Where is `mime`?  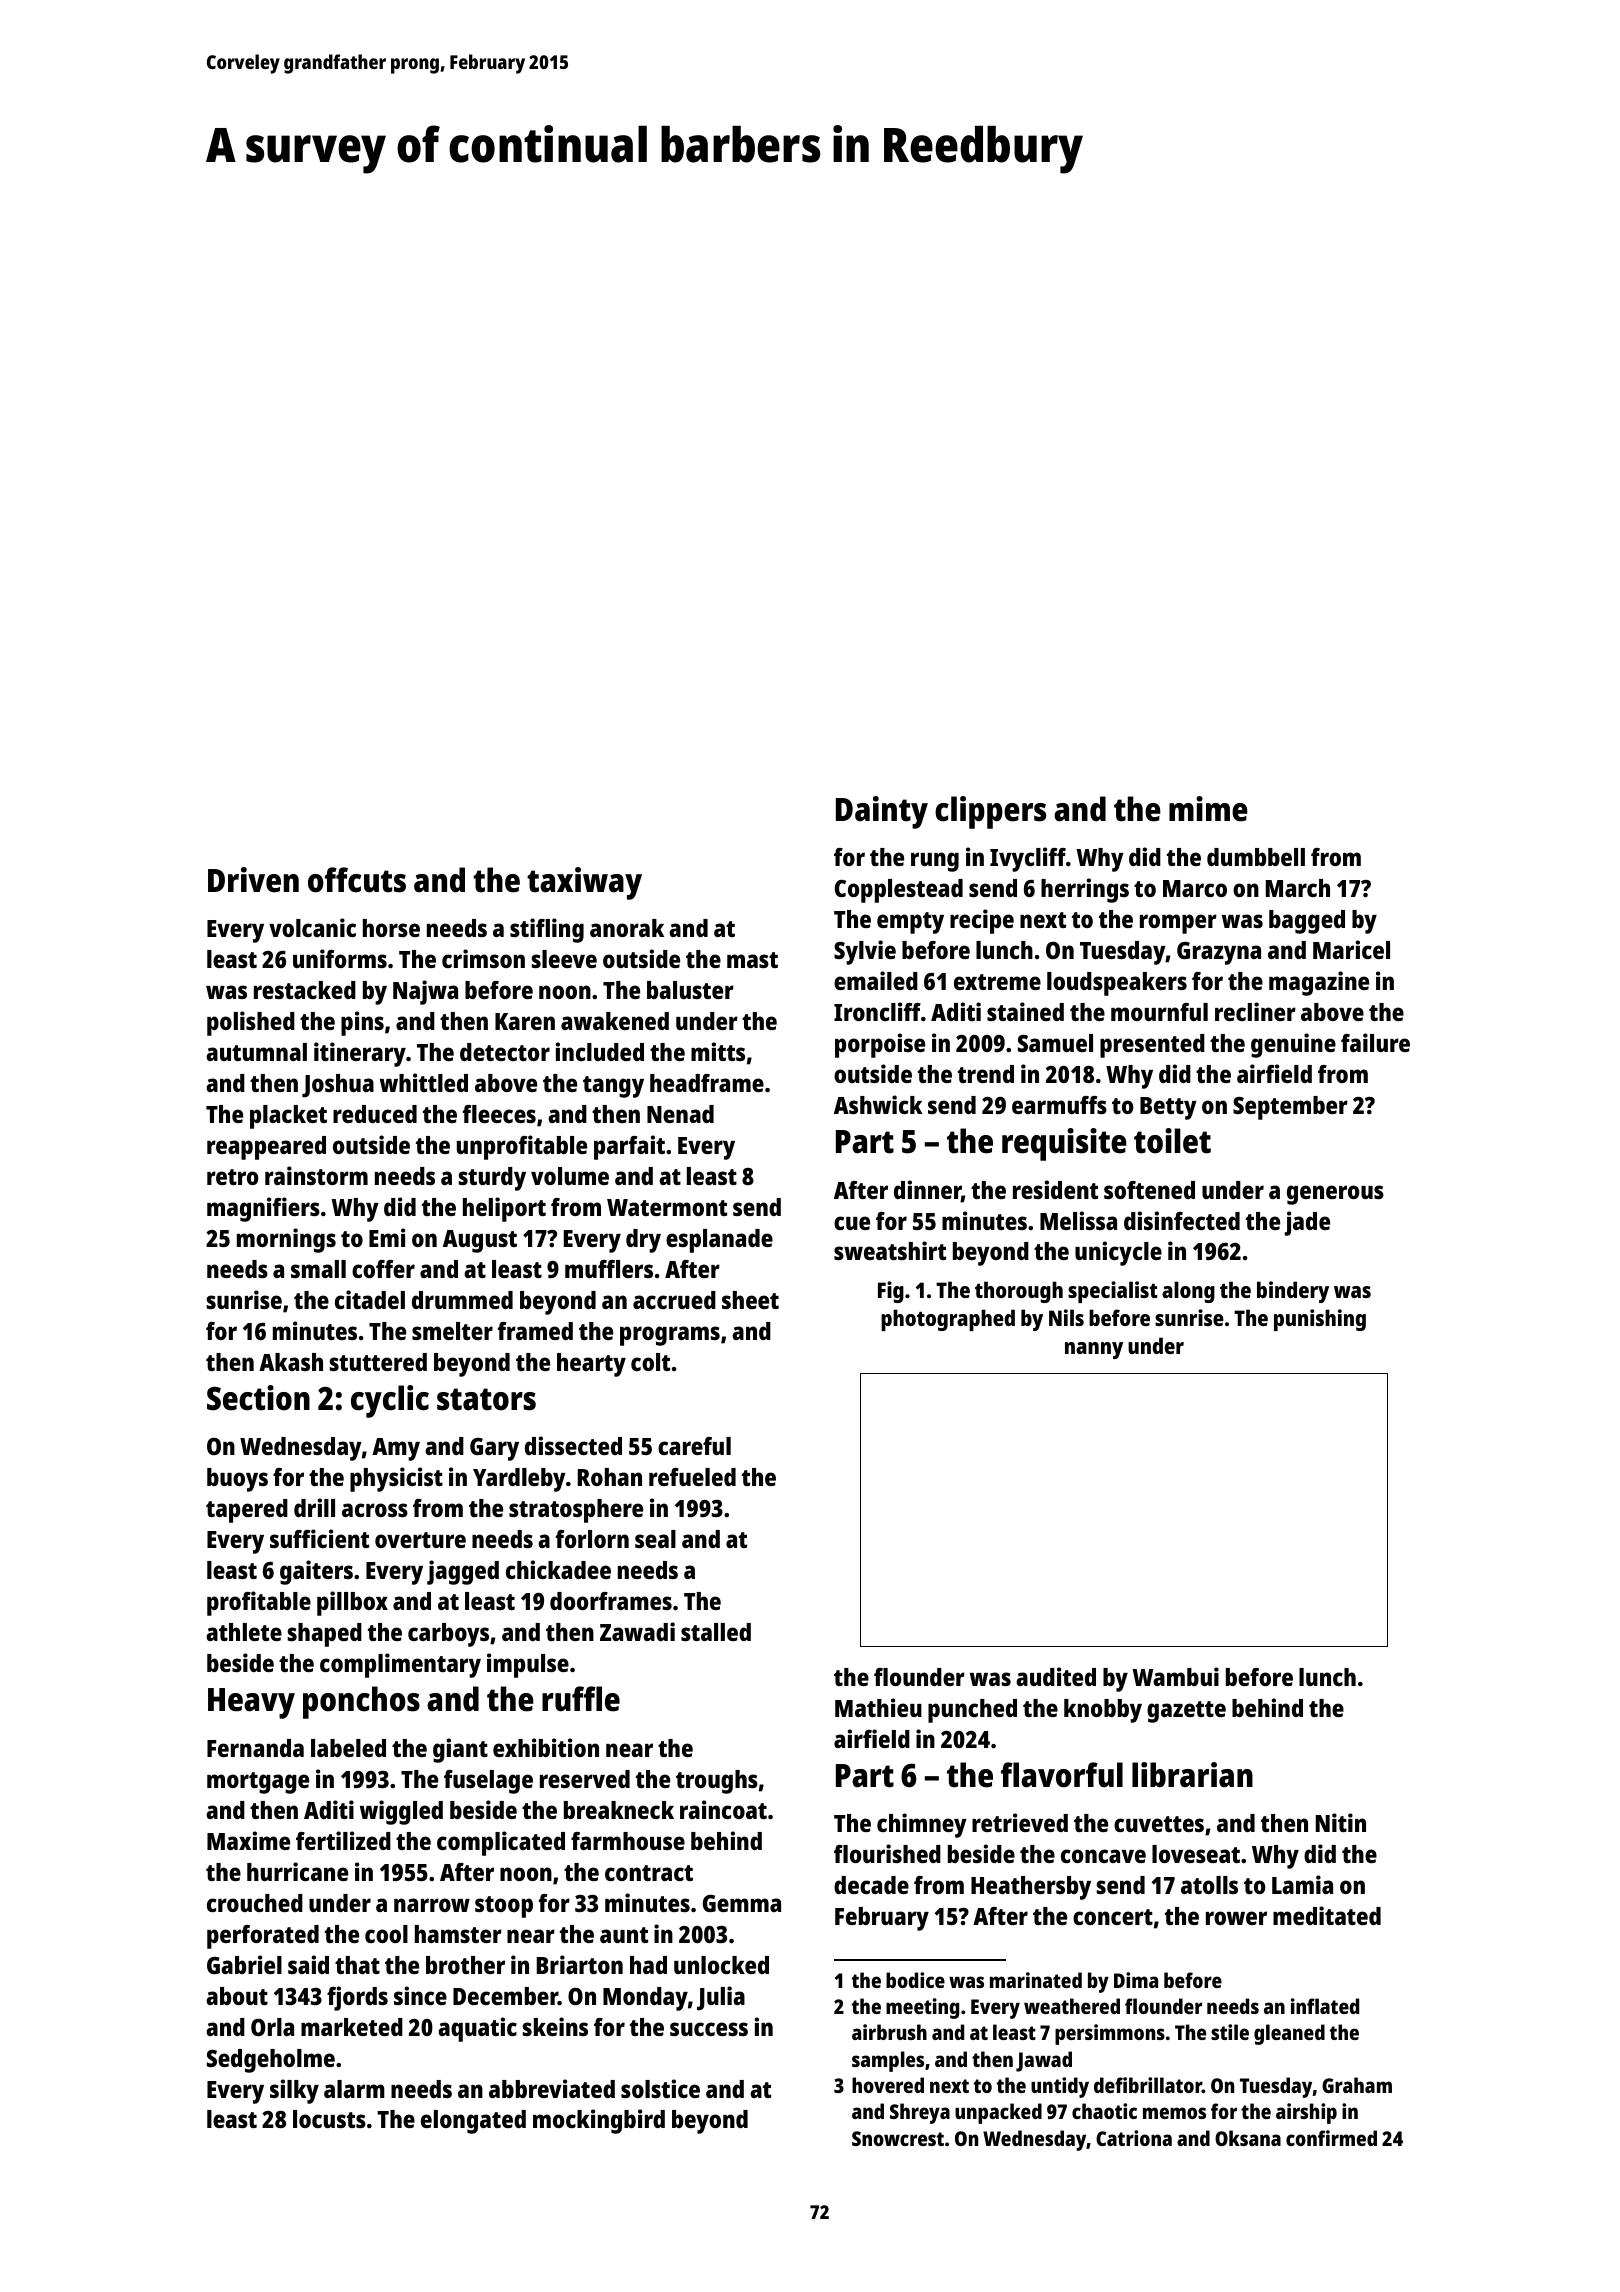 mime is located at coordinates (1208, 809).
